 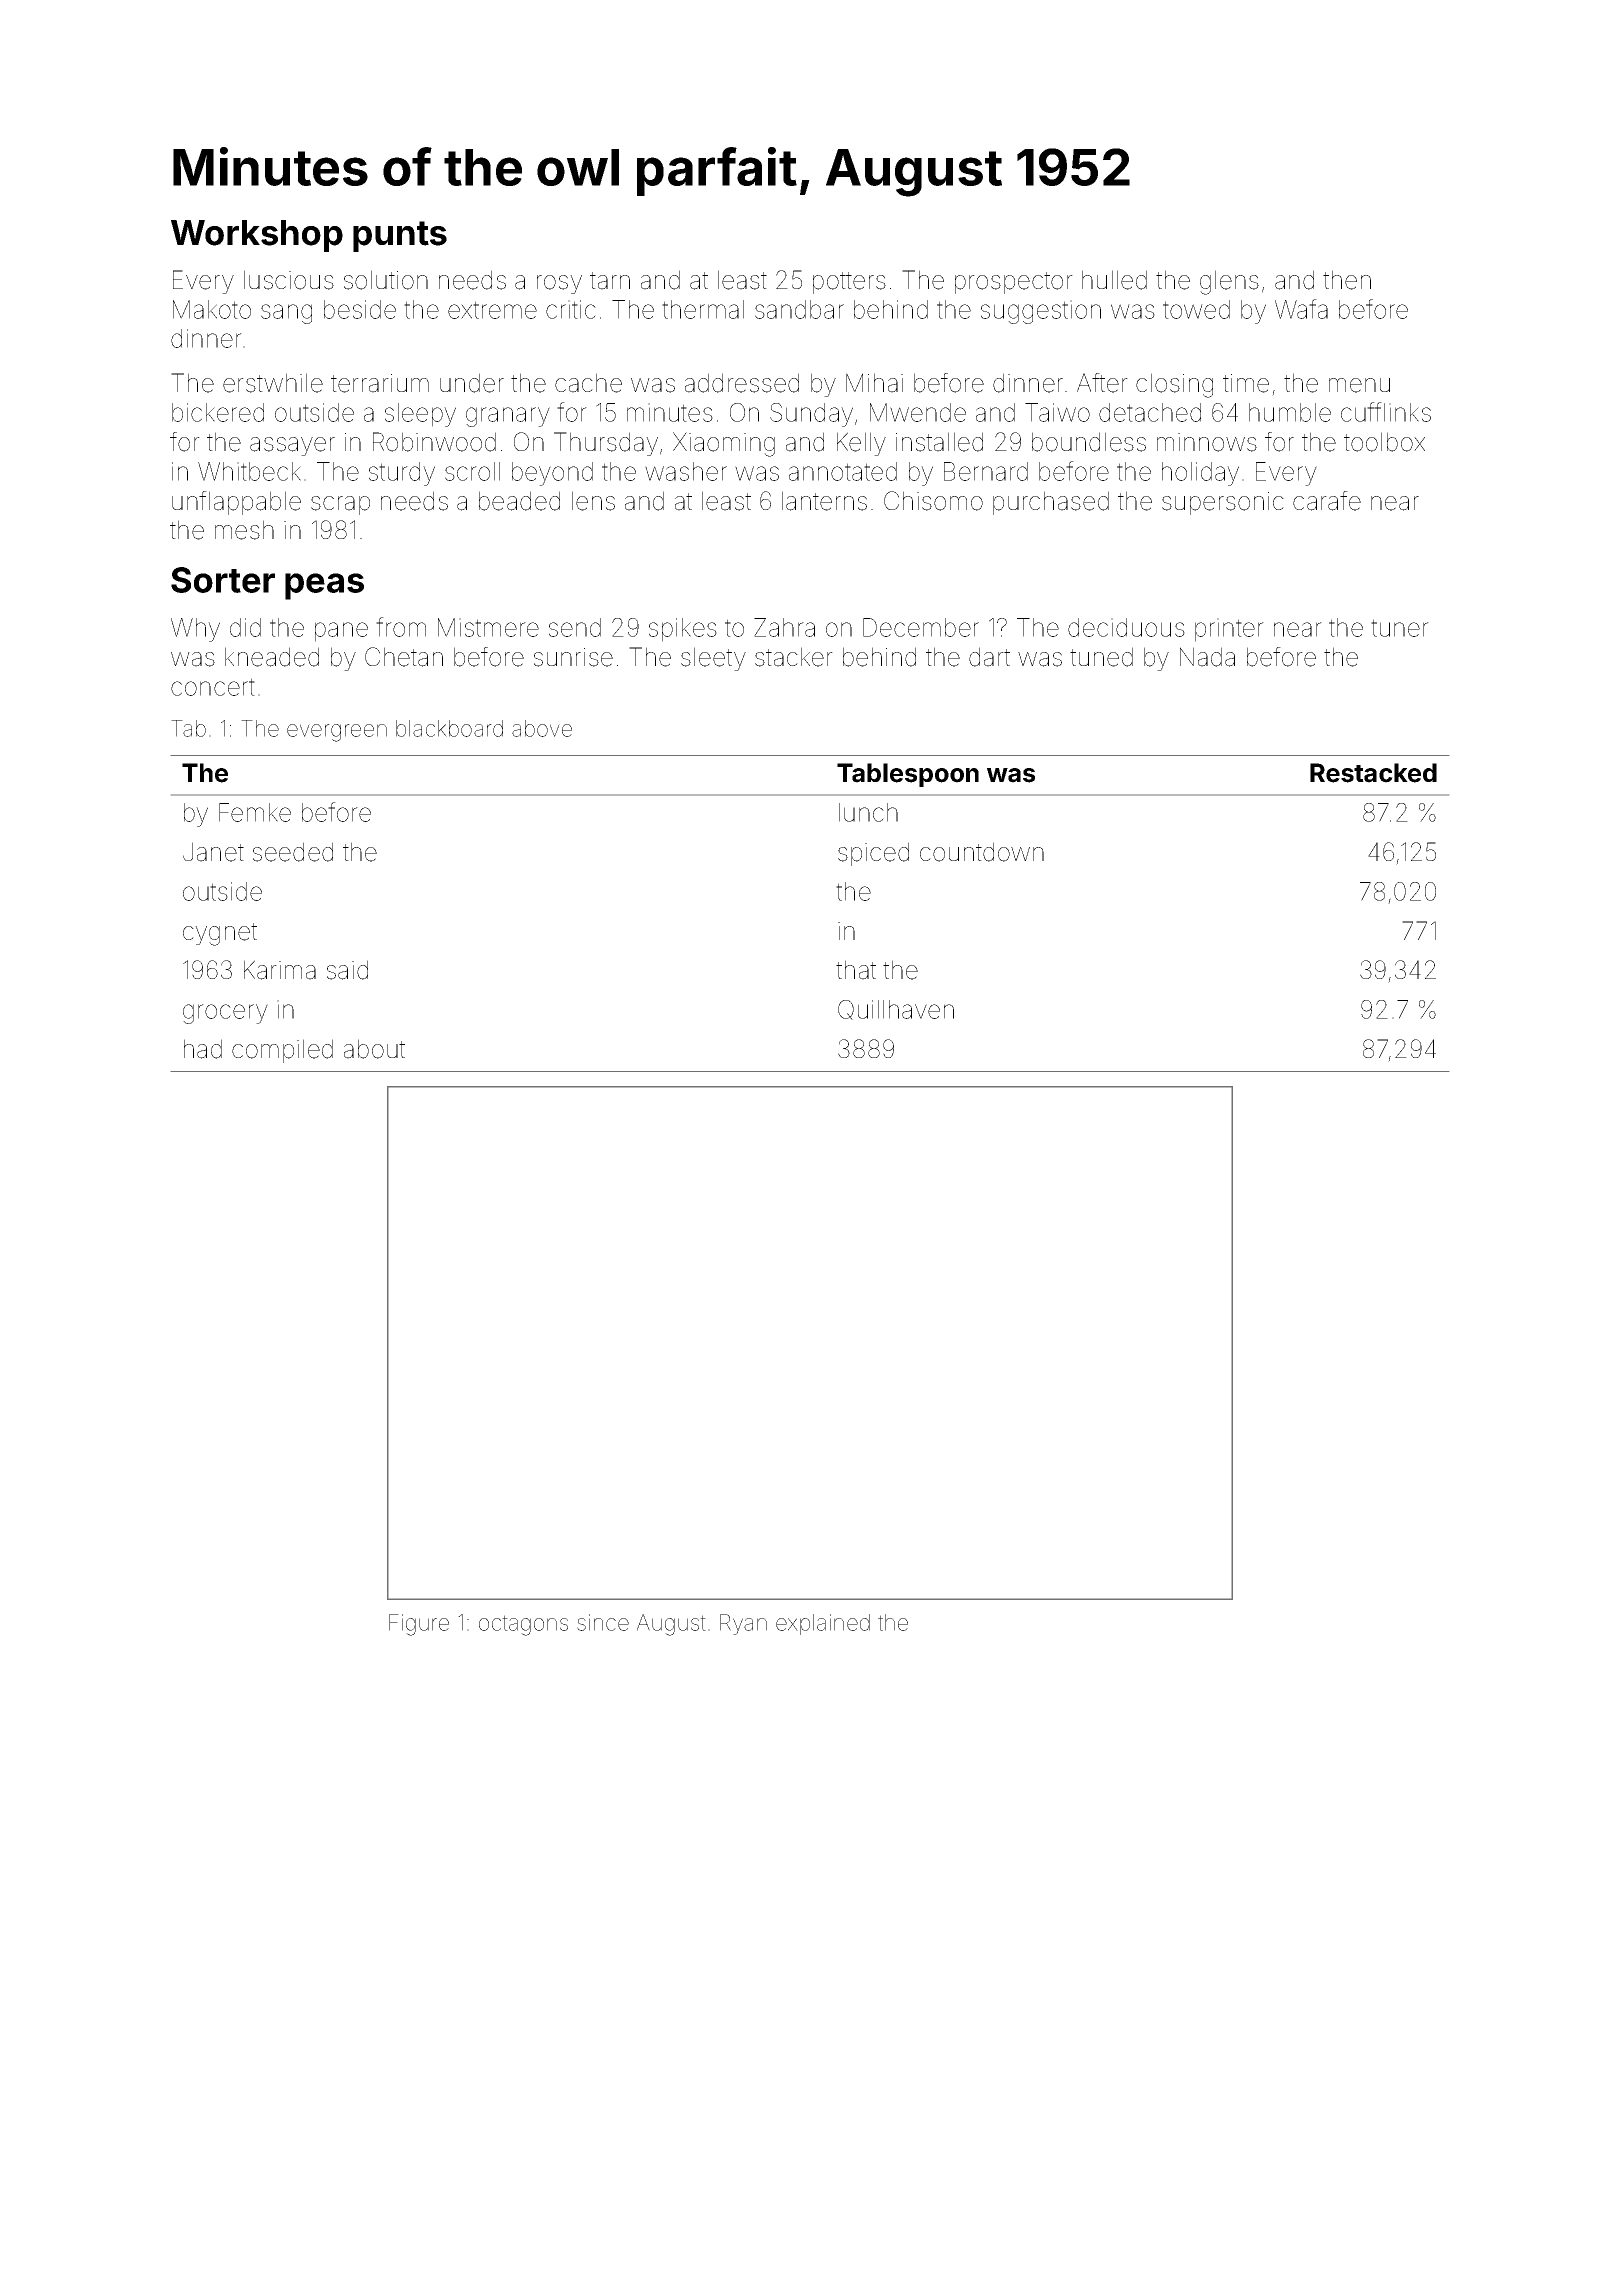 What do you see at coordinates (849, 283) in the screenshot?
I see `potters` at bounding box center [849, 283].
